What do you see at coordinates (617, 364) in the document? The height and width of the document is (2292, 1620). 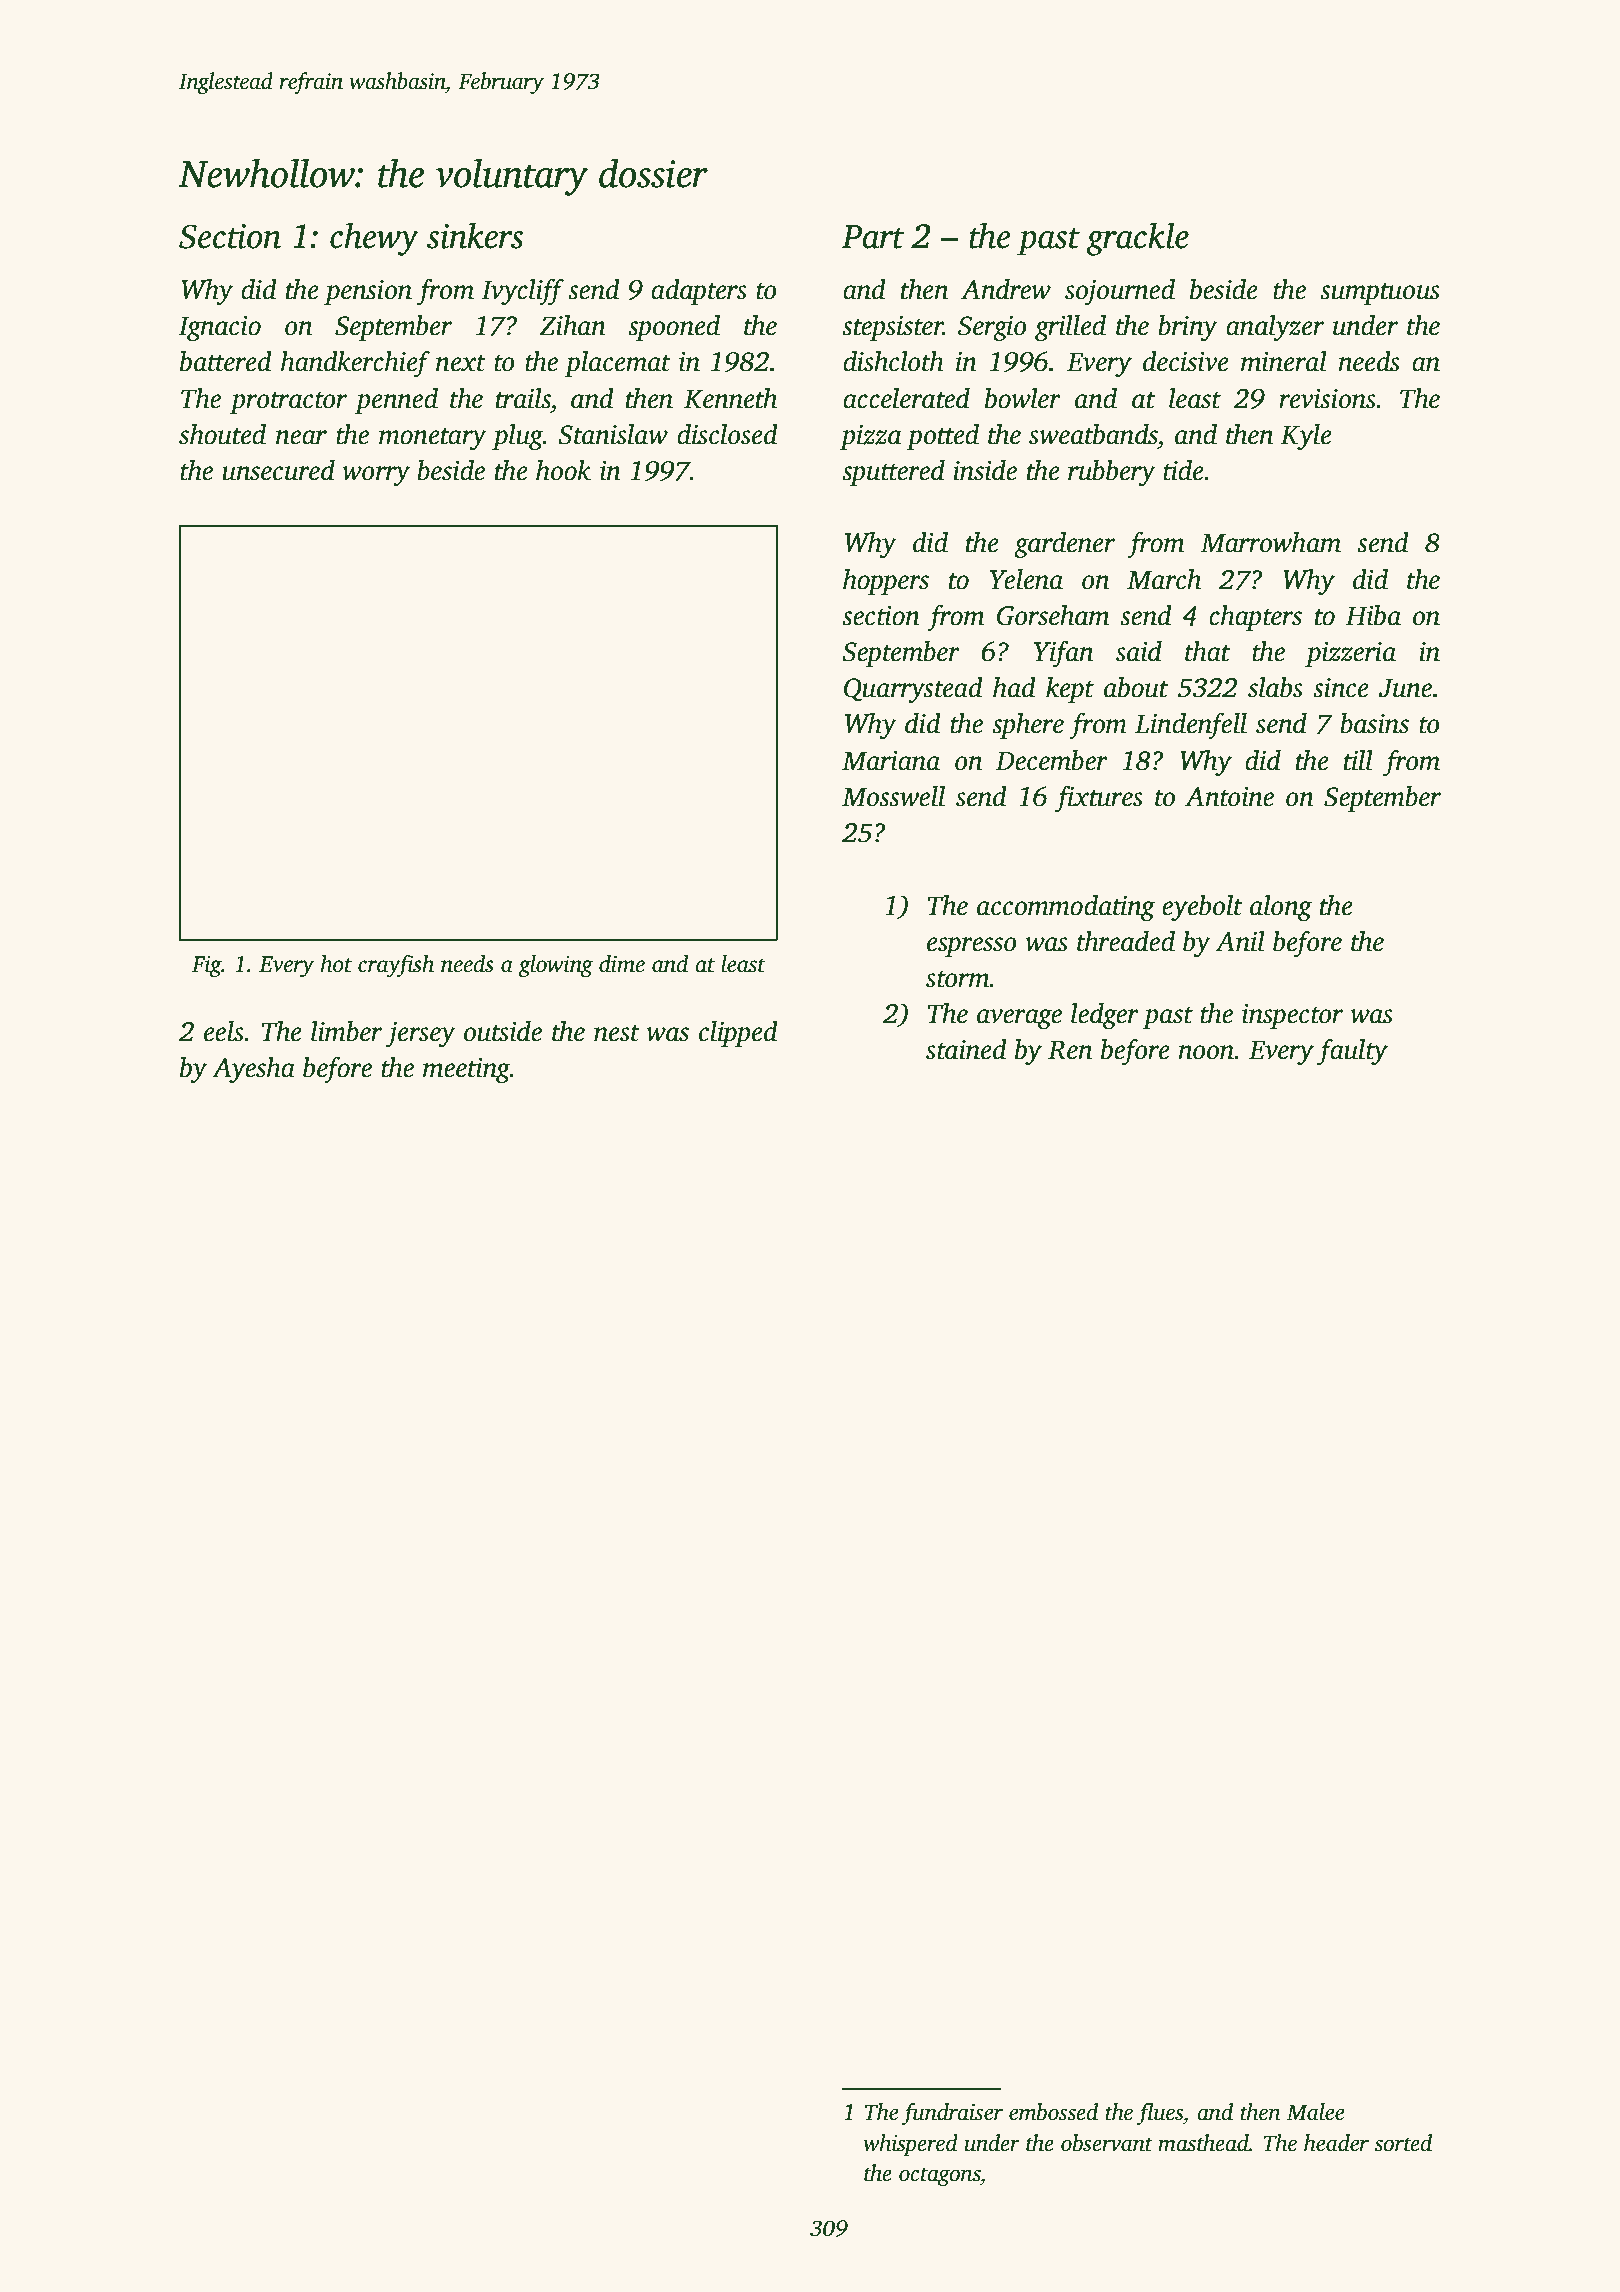 I see `placemat` at bounding box center [617, 364].
